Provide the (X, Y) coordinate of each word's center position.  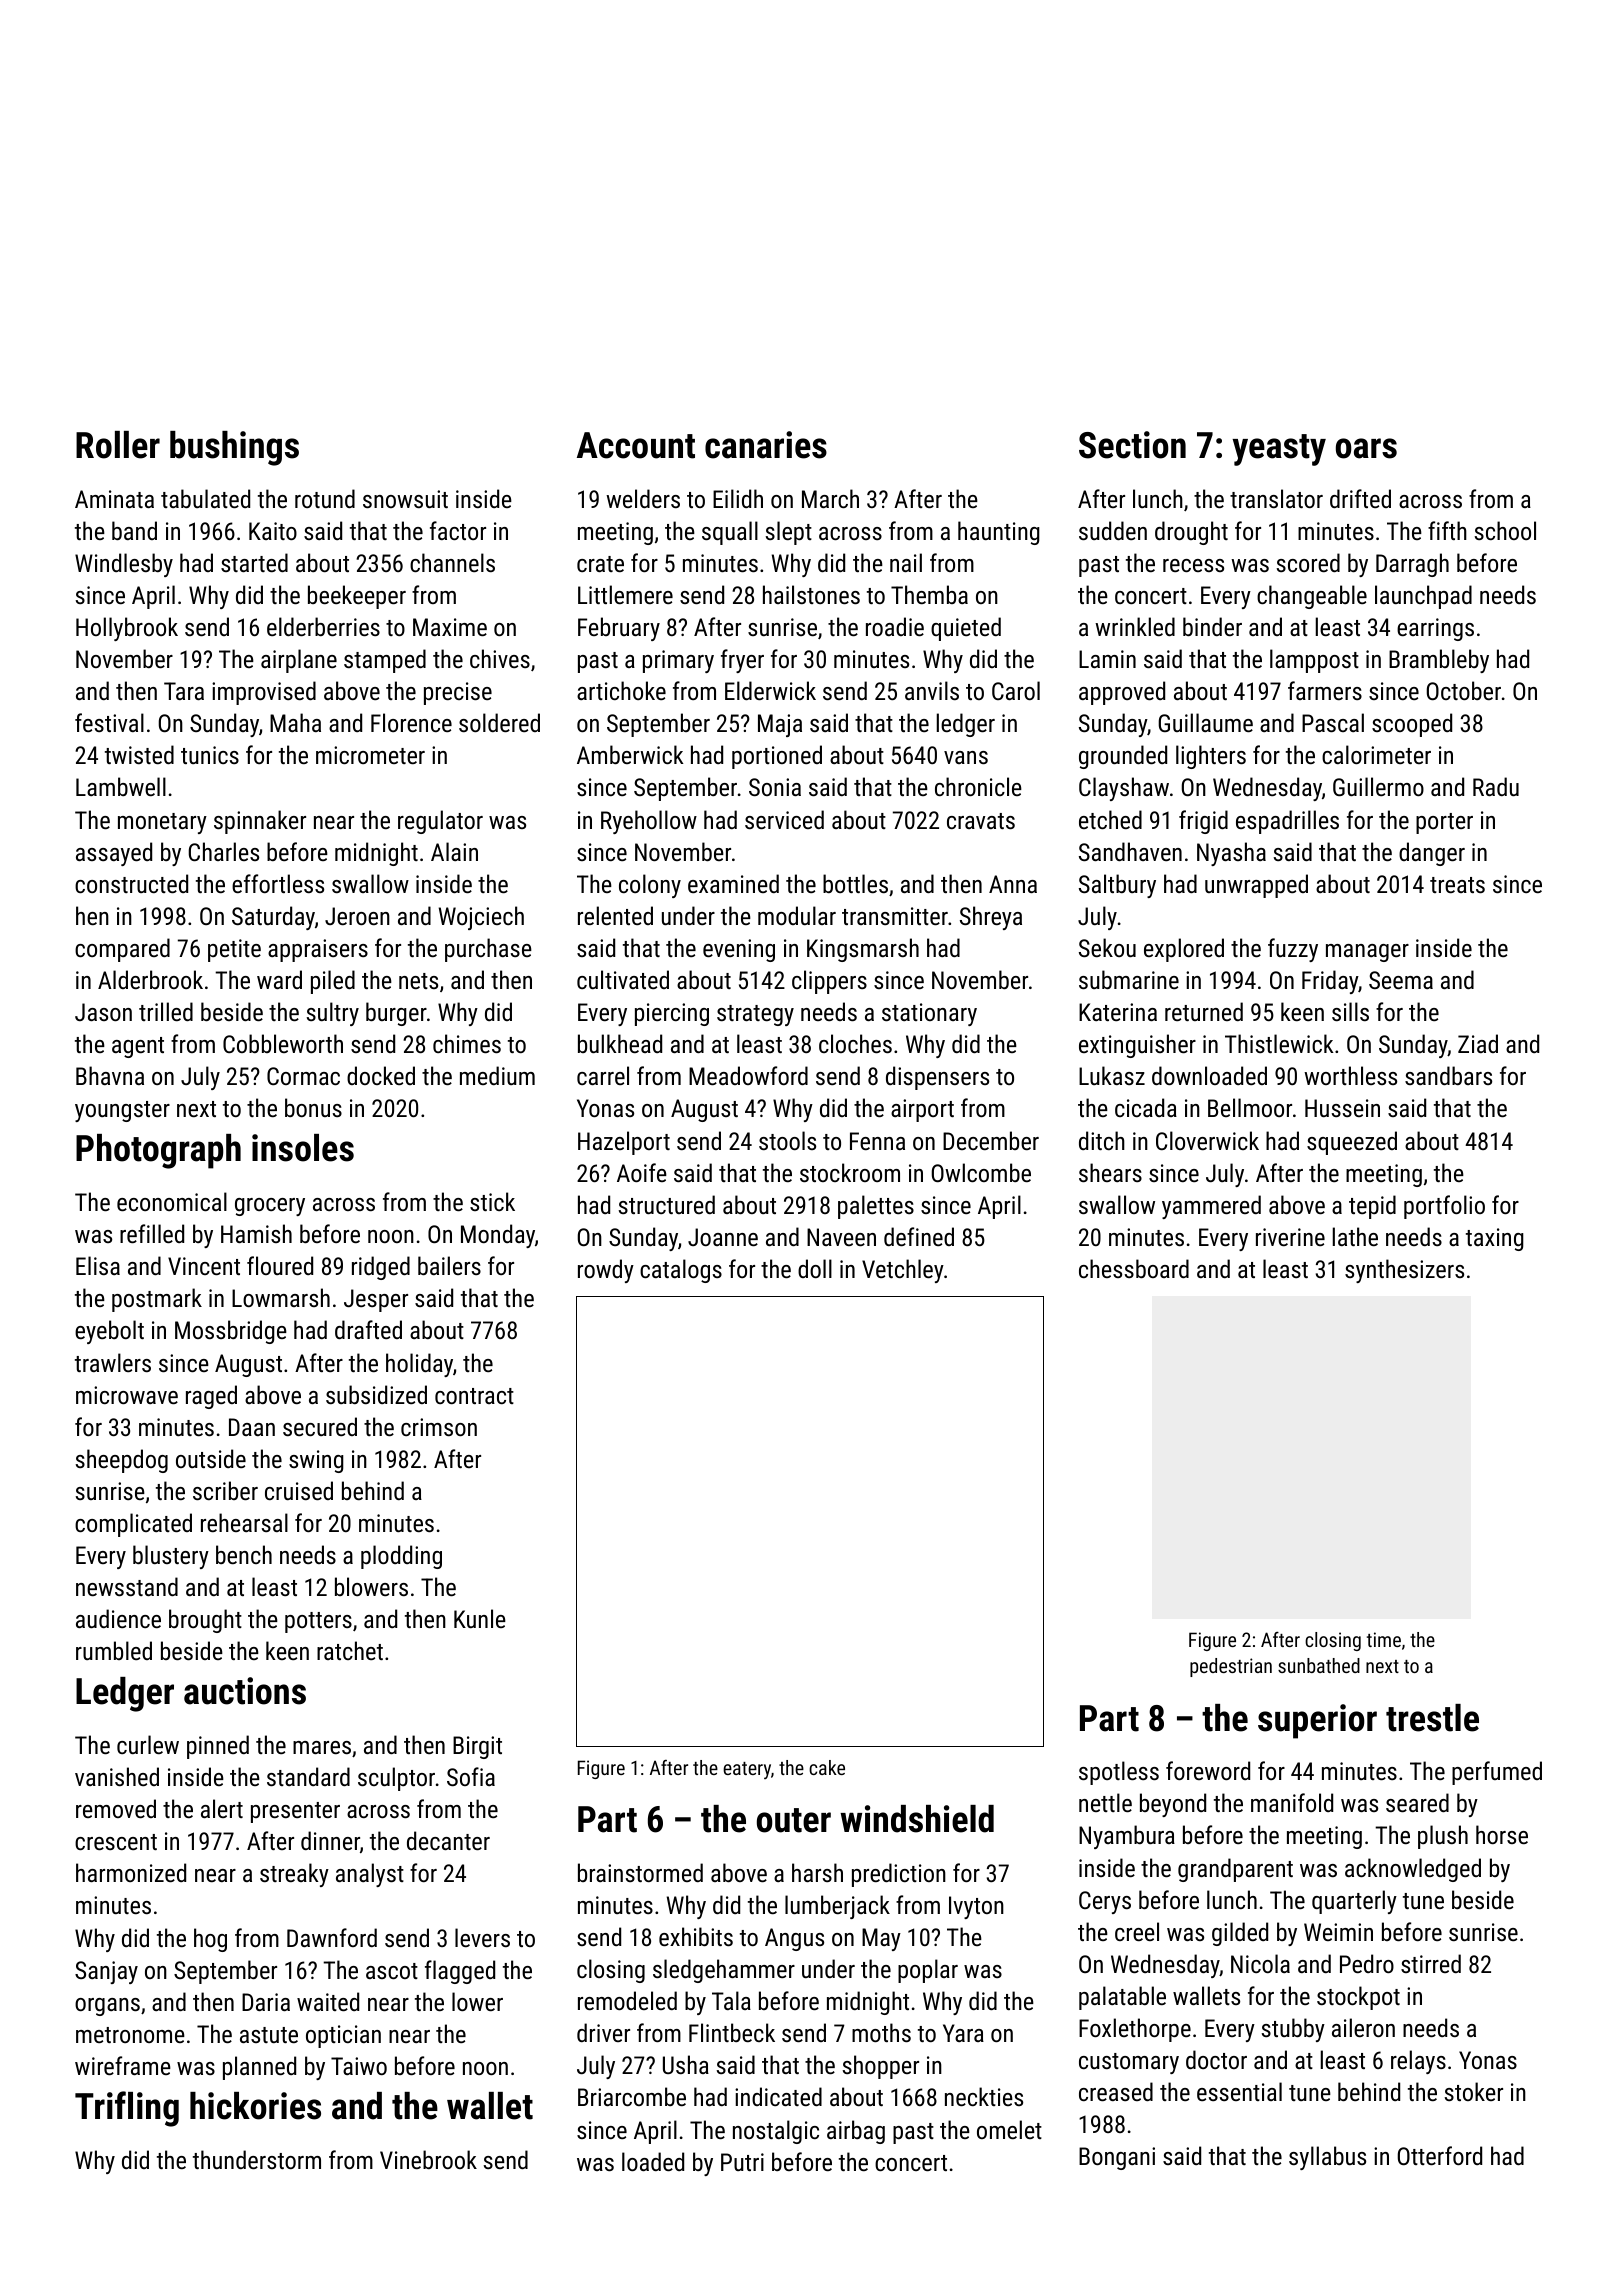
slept (789, 533)
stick (492, 1201)
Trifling (127, 2109)
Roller (118, 445)
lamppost (1314, 661)
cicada (1146, 1107)
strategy (755, 1015)
